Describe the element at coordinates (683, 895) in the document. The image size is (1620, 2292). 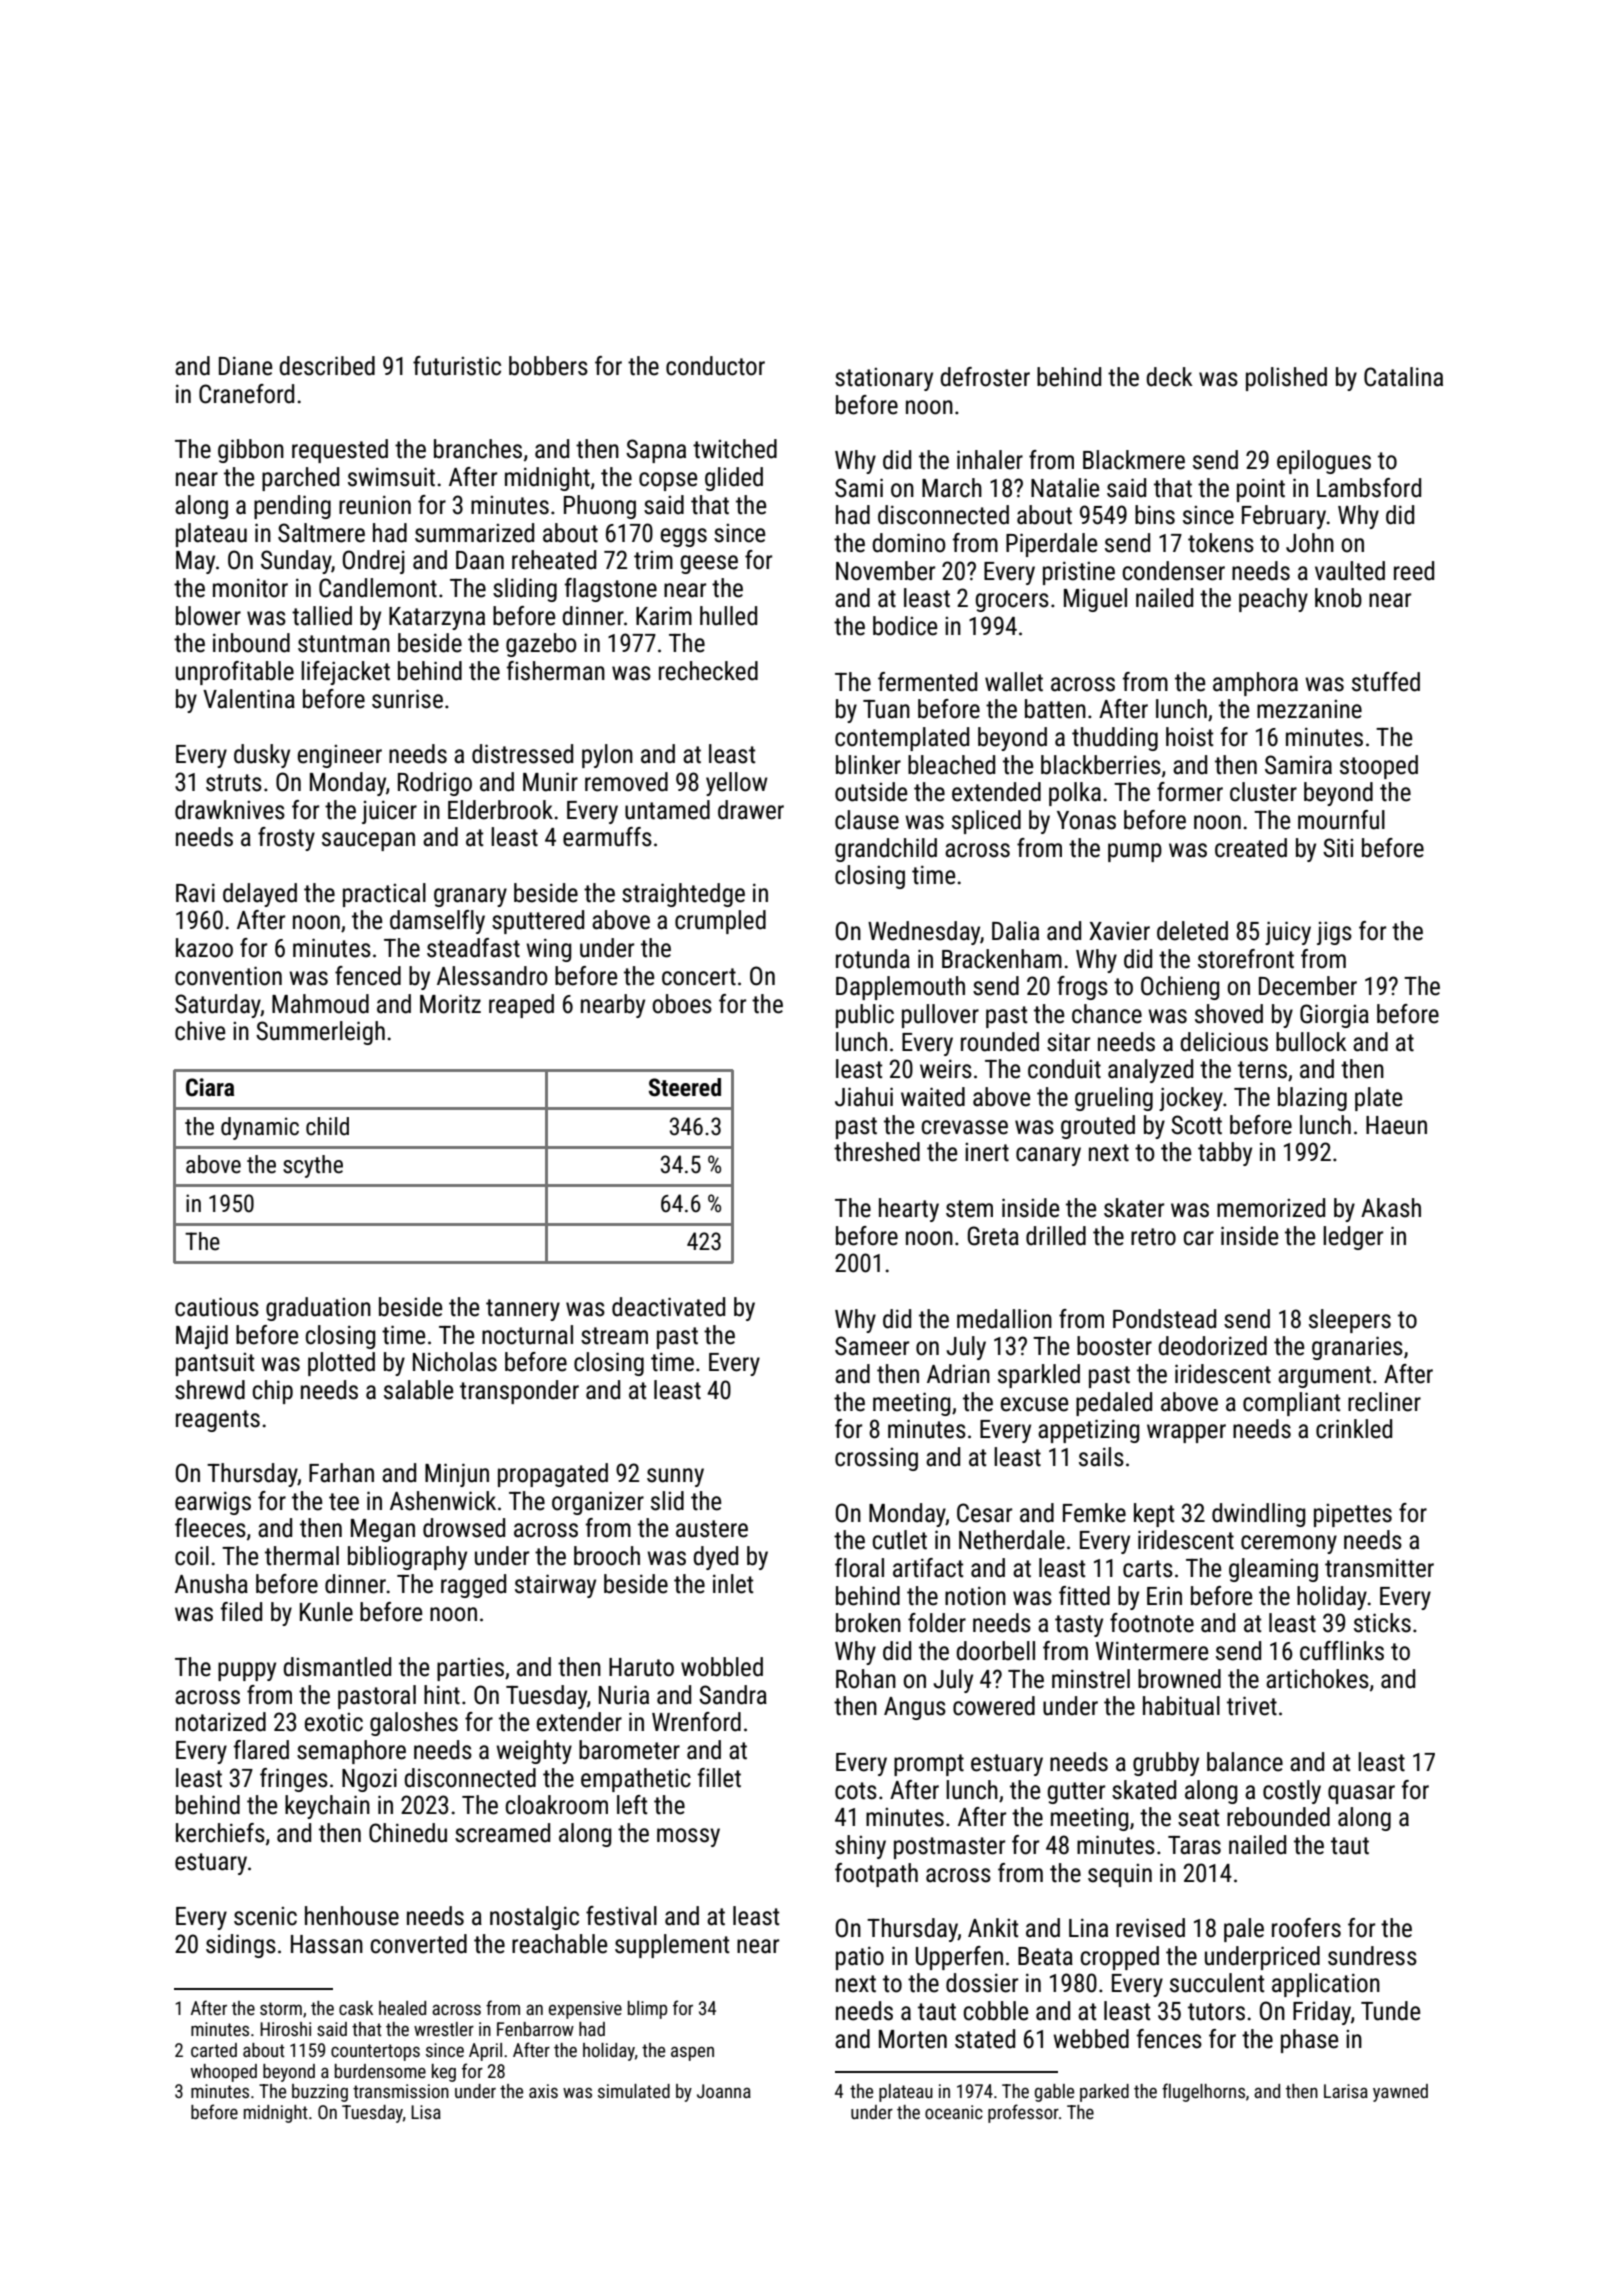
I see `straightedge` at that location.
